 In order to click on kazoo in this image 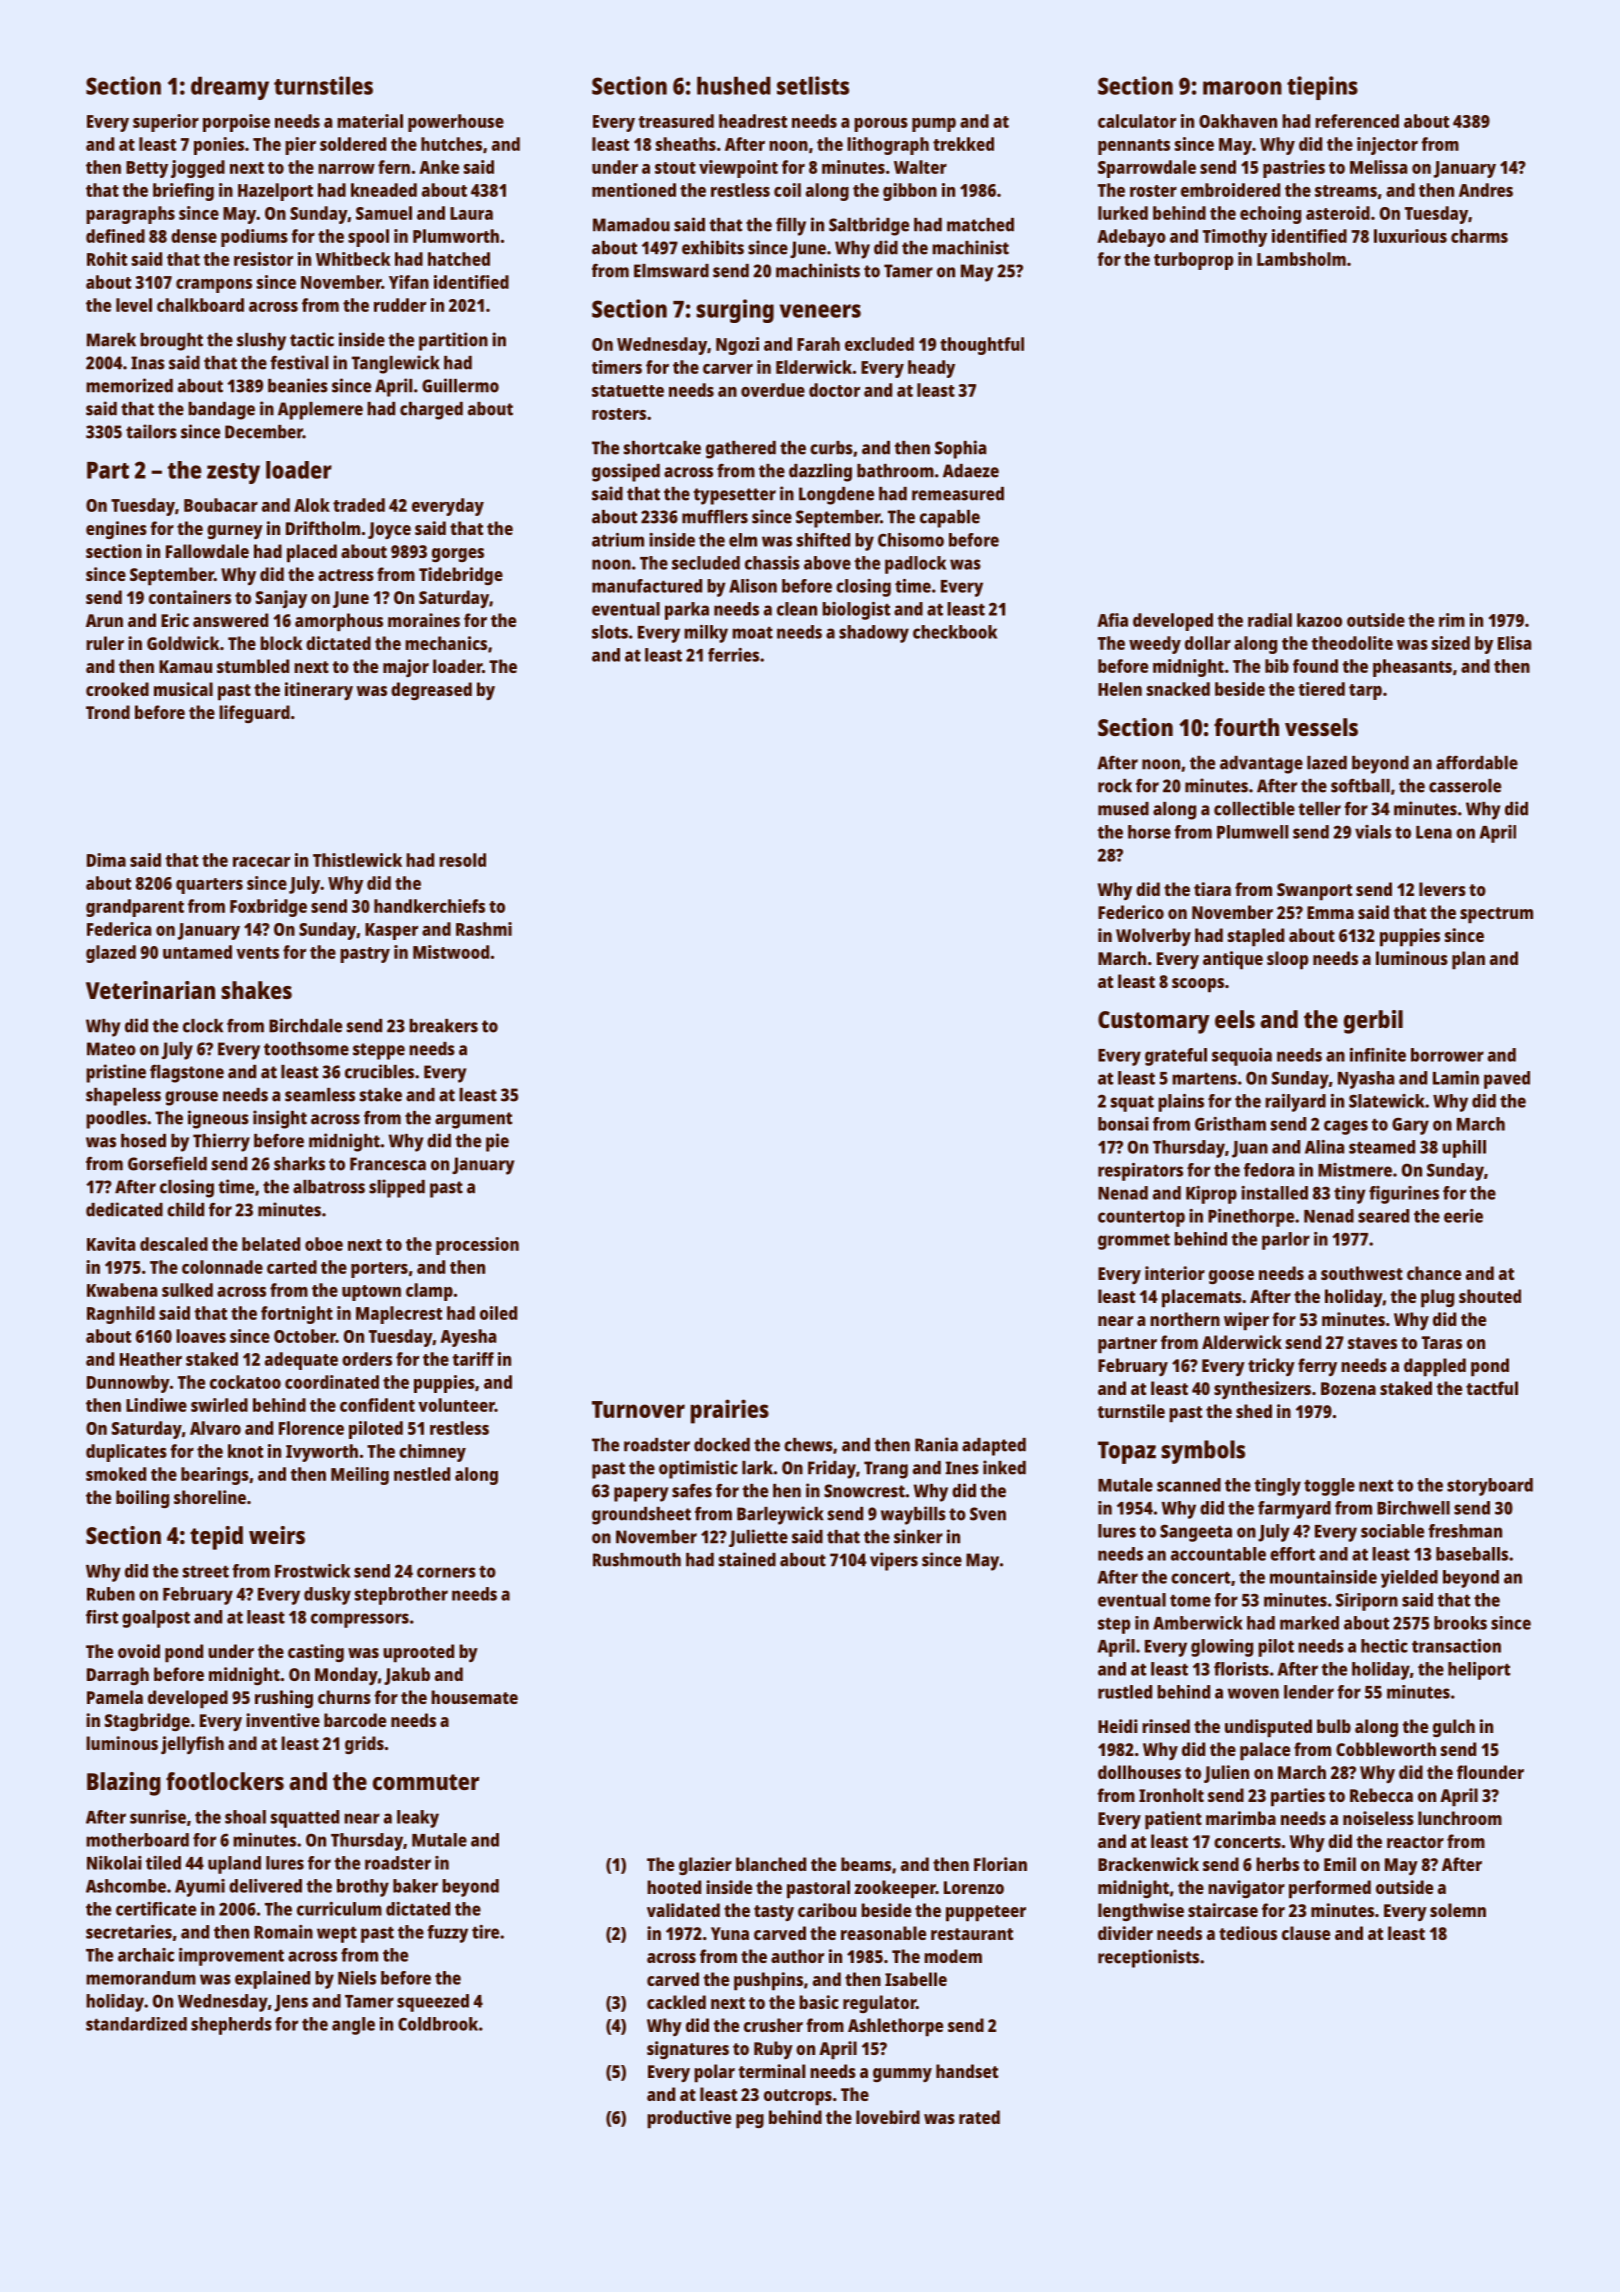, I will do `click(1319, 620)`.
